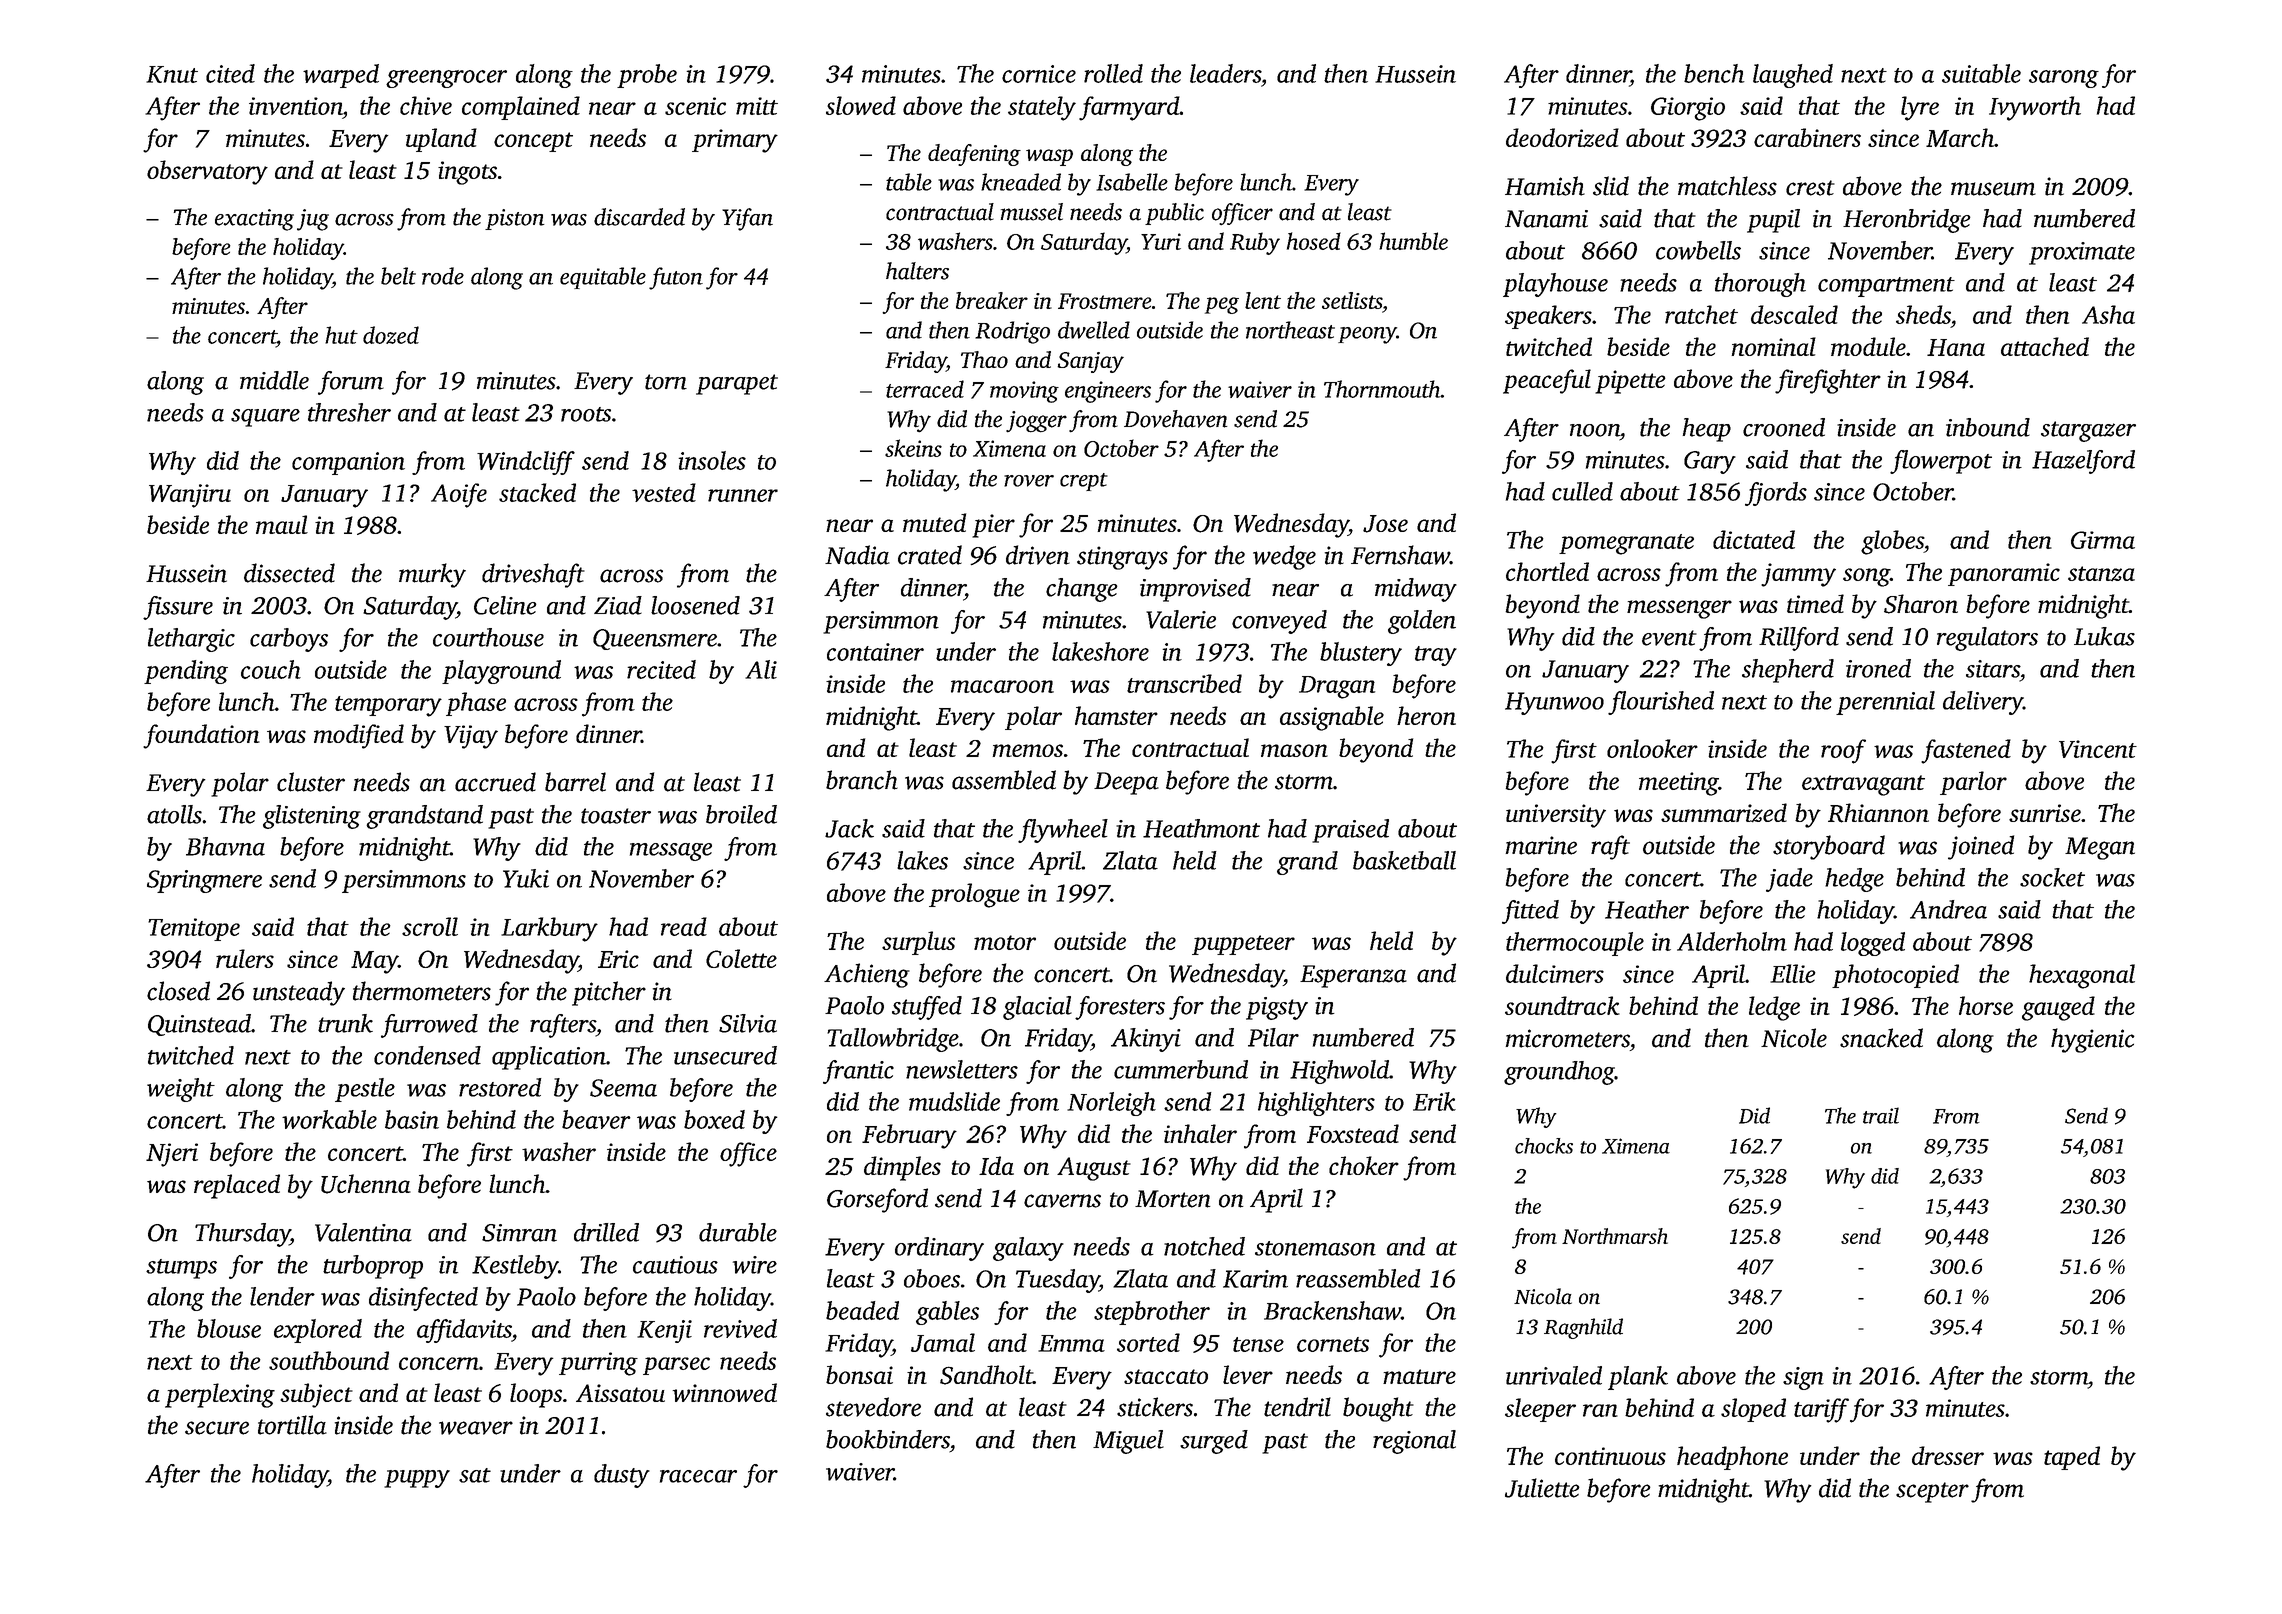 Image resolution: width=2282 pixels, height=1614 pixels. What do you see at coordinates (761, 669) in the document?
I see `Ali` at bounding box center [761, 669].
